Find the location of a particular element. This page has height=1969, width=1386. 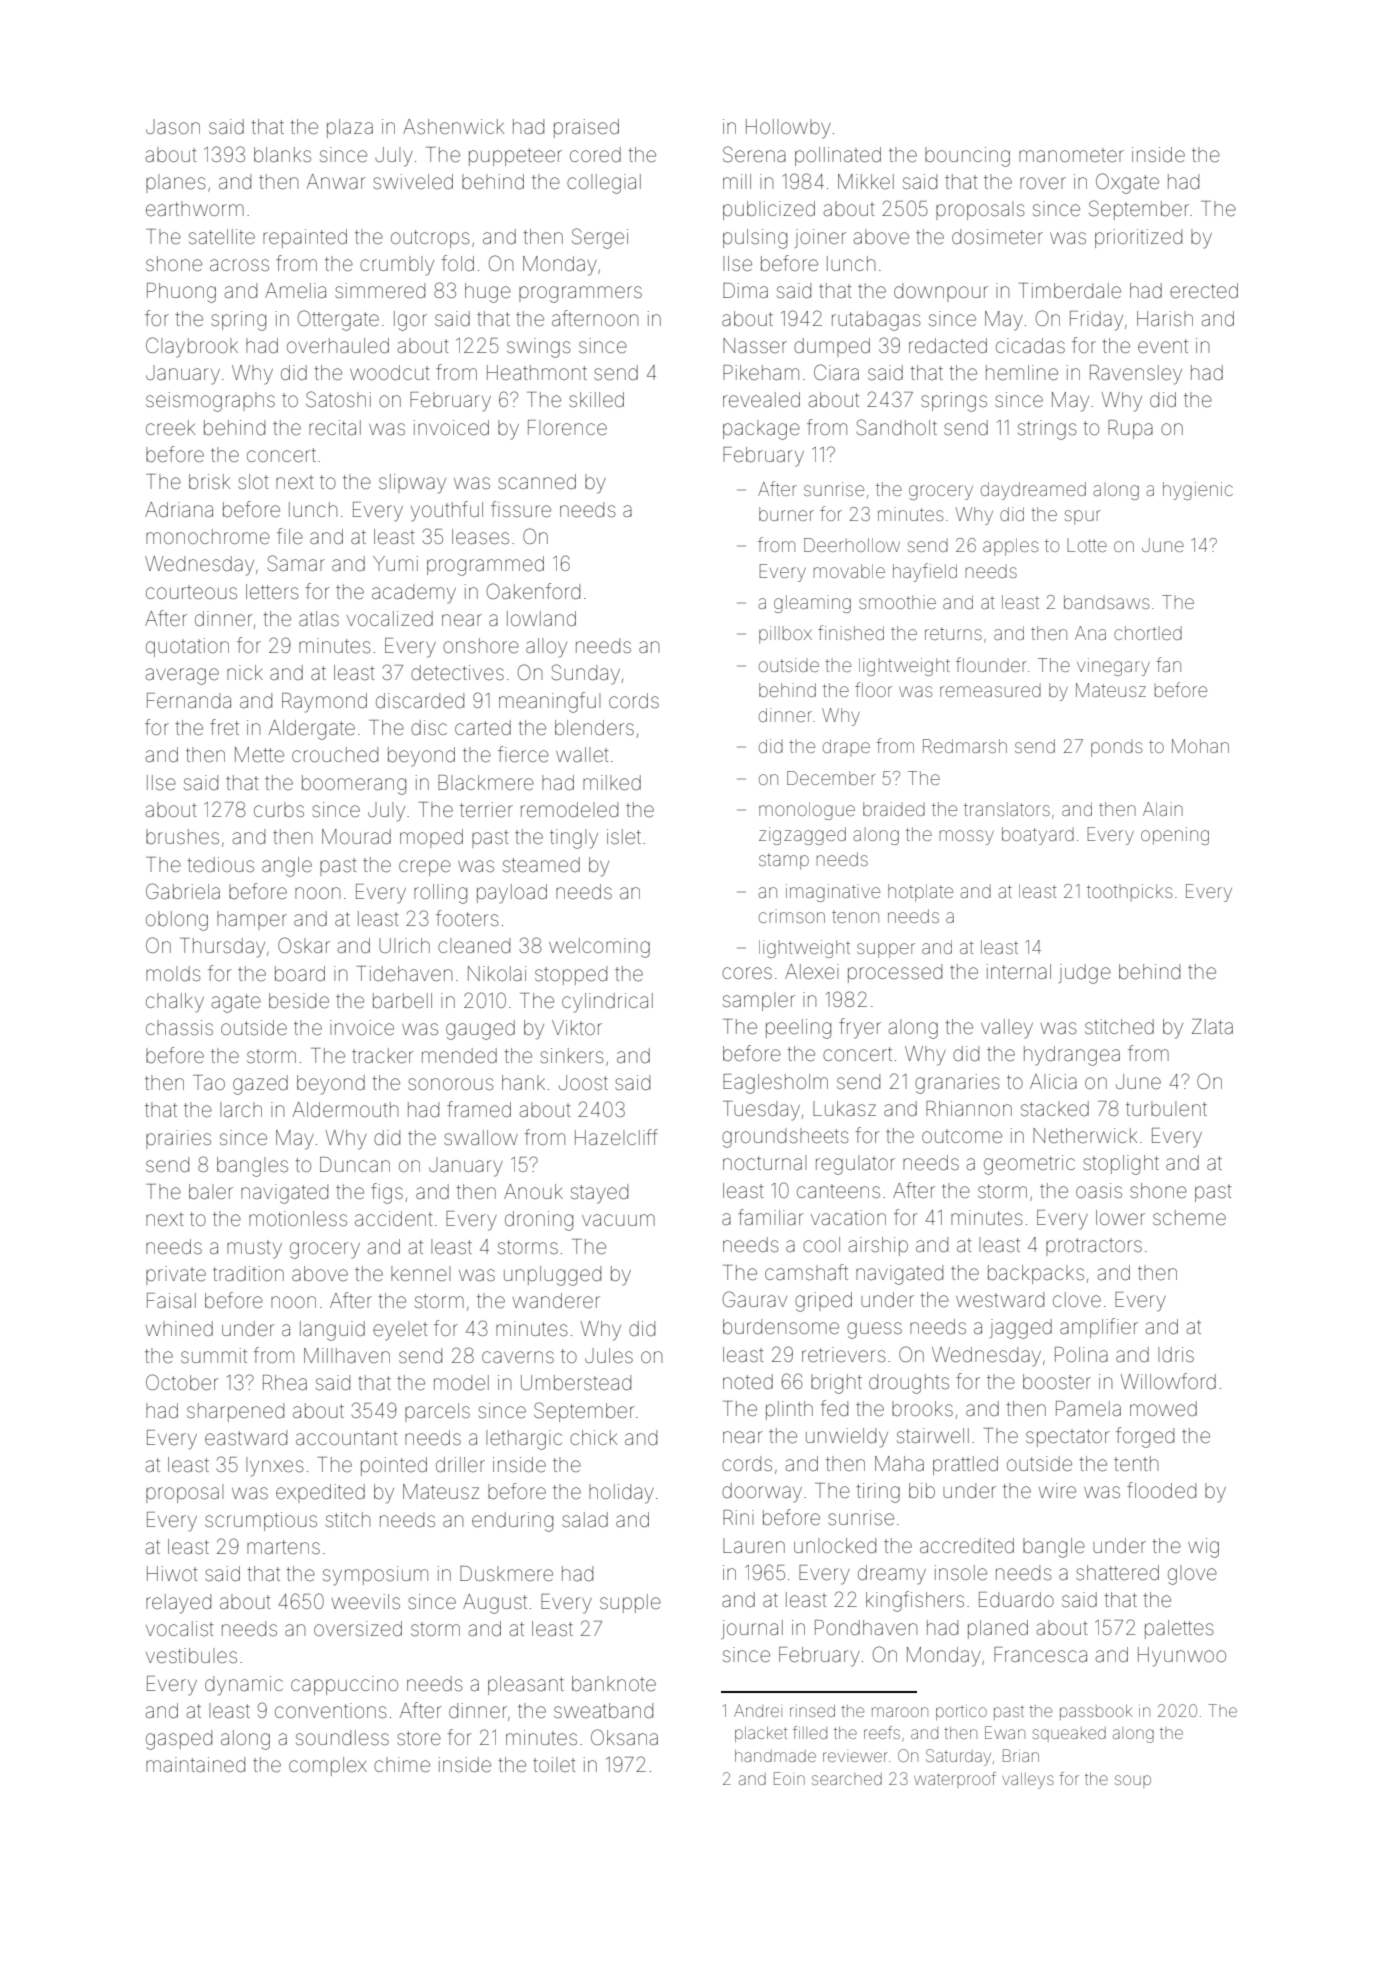

Ashenwick is located at coordinates (453, 126).
